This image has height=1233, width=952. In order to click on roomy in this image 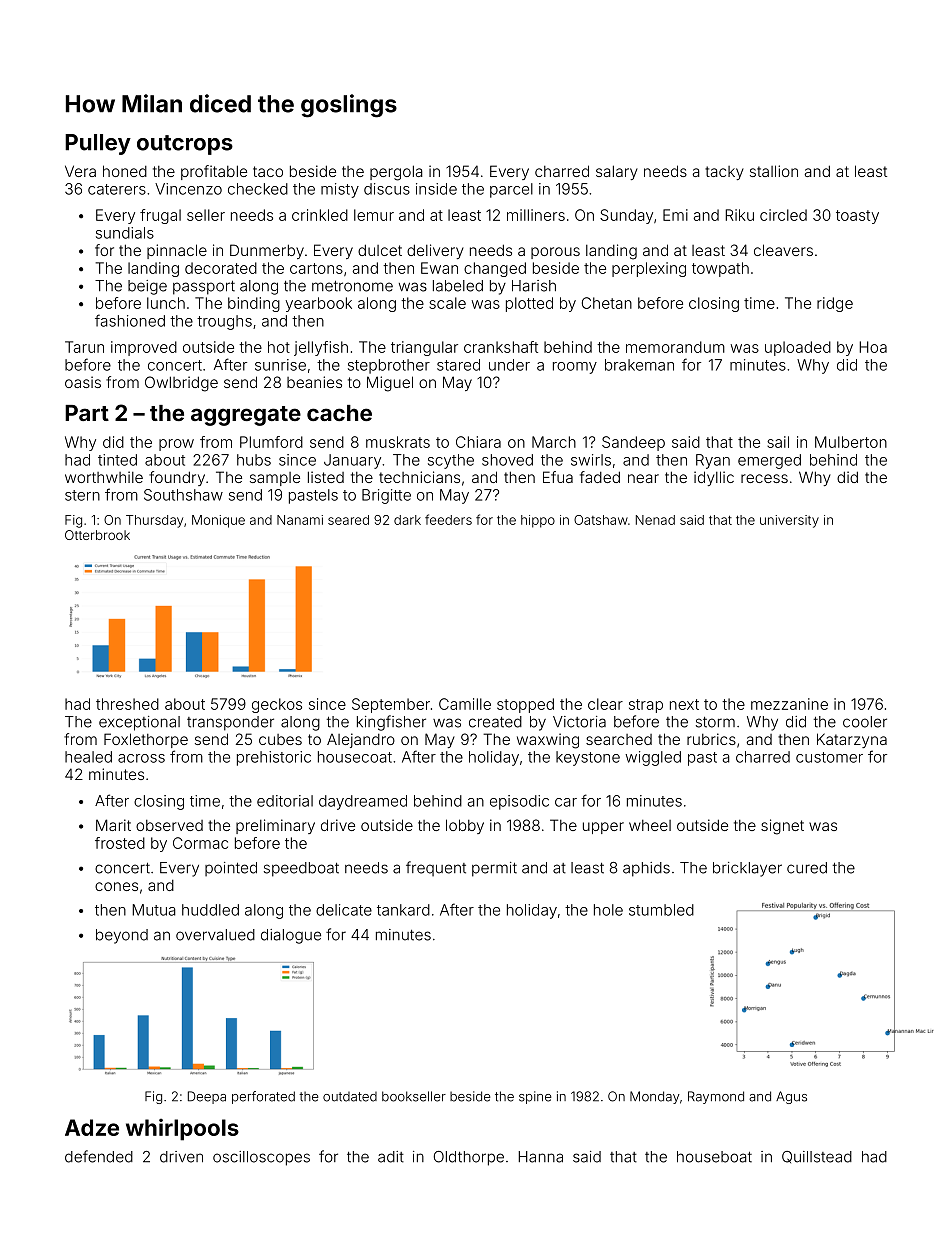, I will do `click(575, 368)`.
